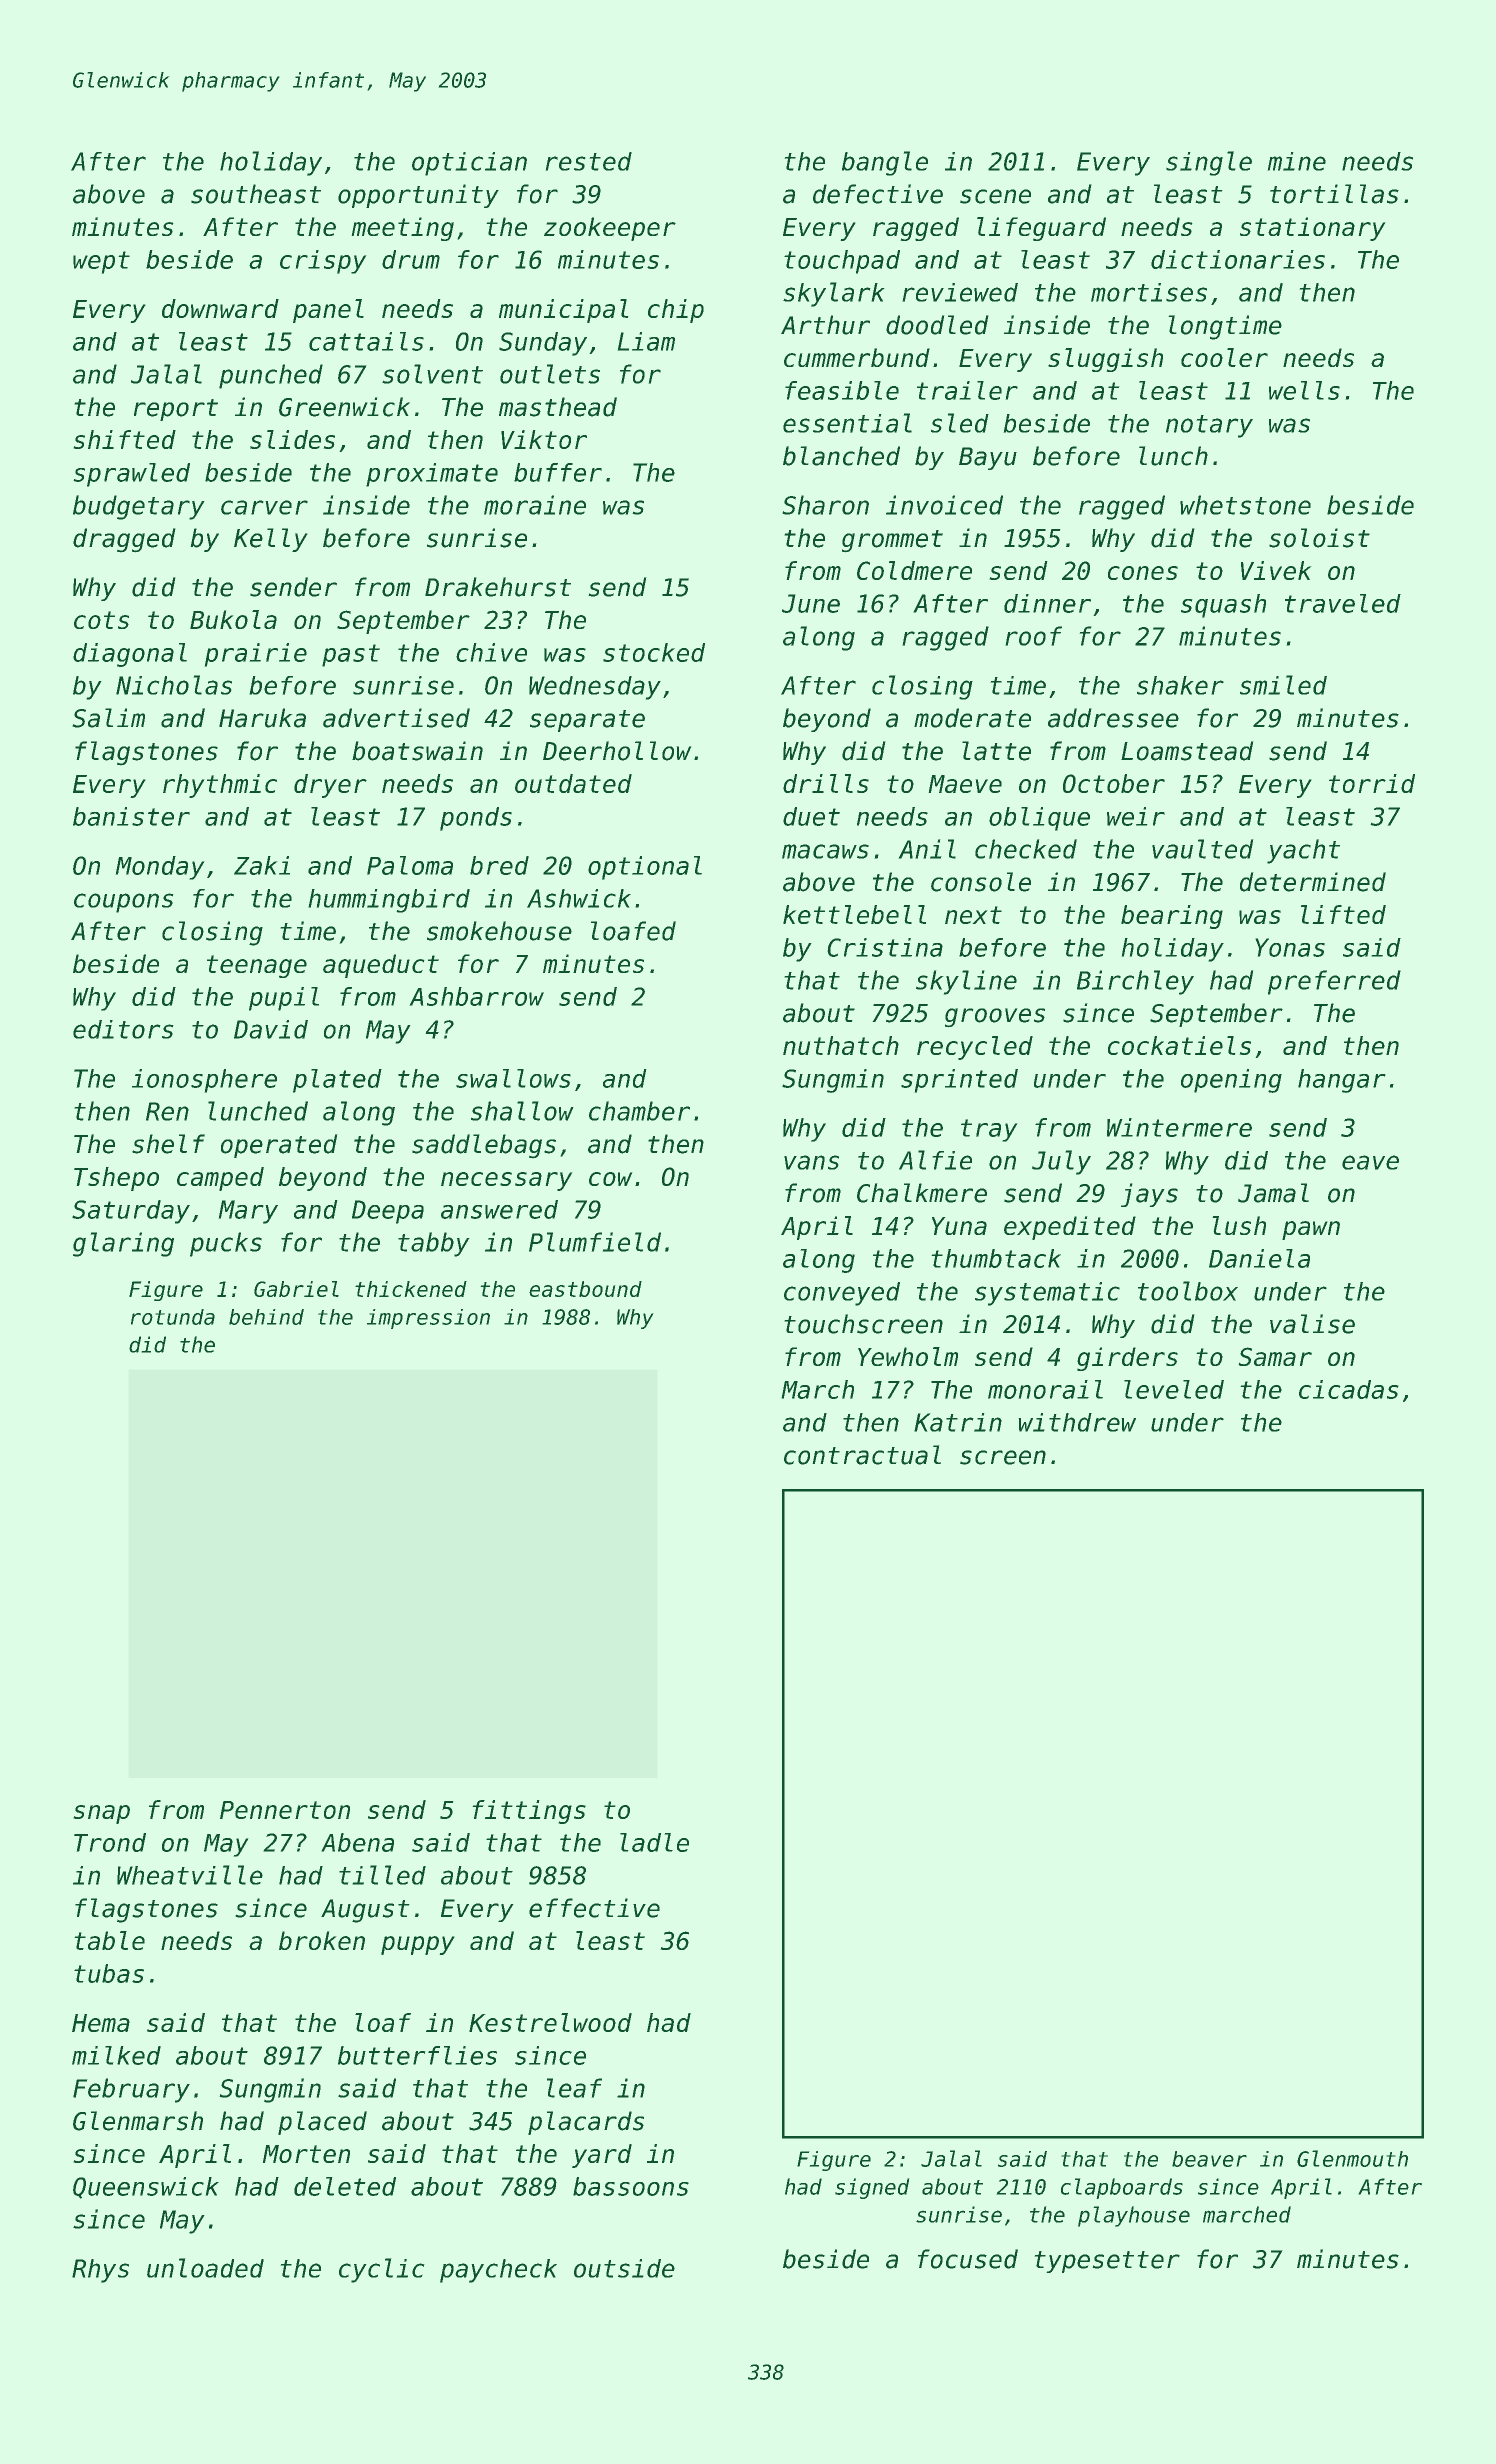 The image size is (1496, 2464). Describe the element at coordinates (101, 262) in the screenshot. I see `wept` at that location.
